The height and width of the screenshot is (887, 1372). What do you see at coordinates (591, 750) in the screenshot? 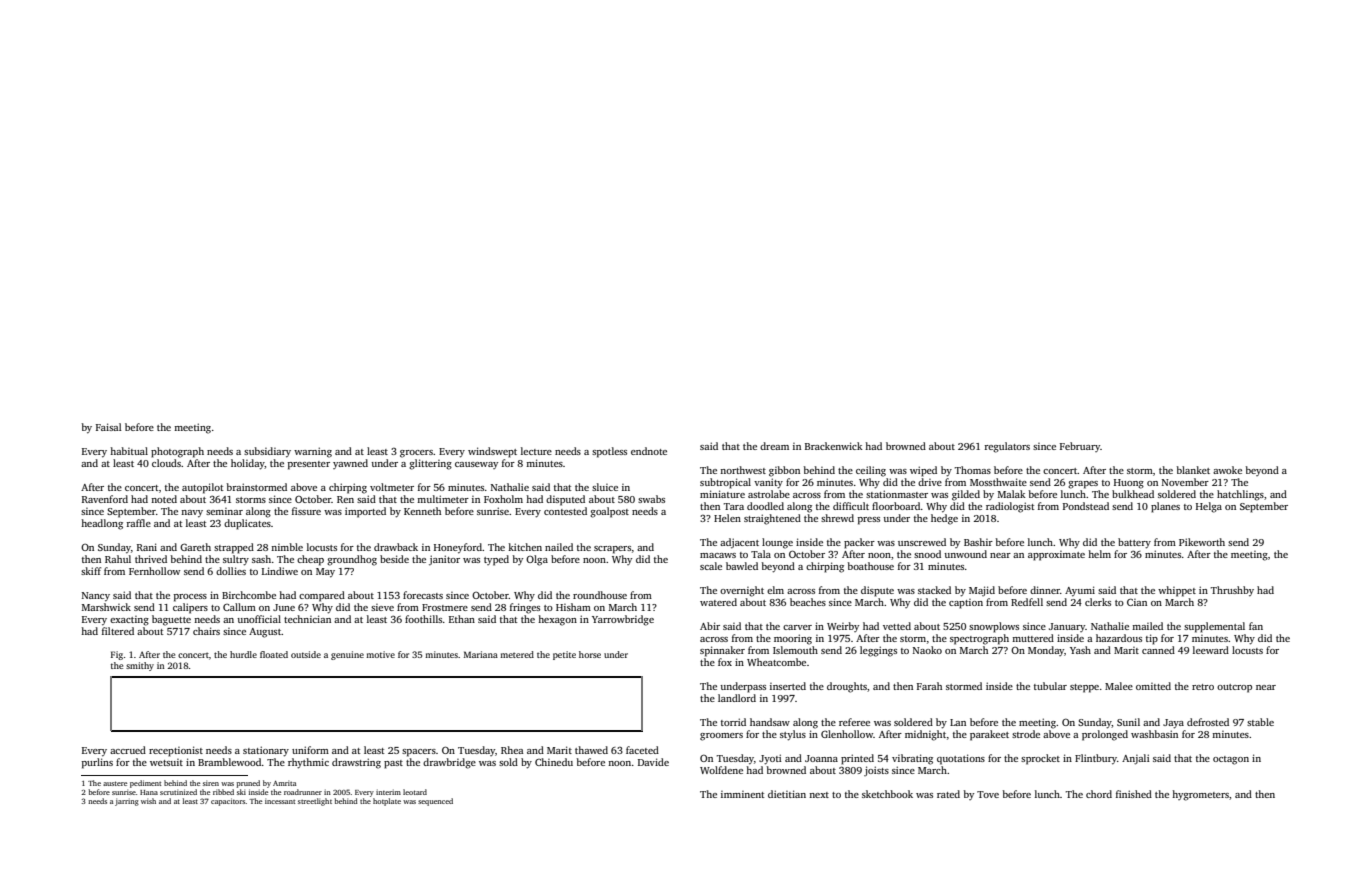
I see `thawed` at bounding box center [591, 750].
